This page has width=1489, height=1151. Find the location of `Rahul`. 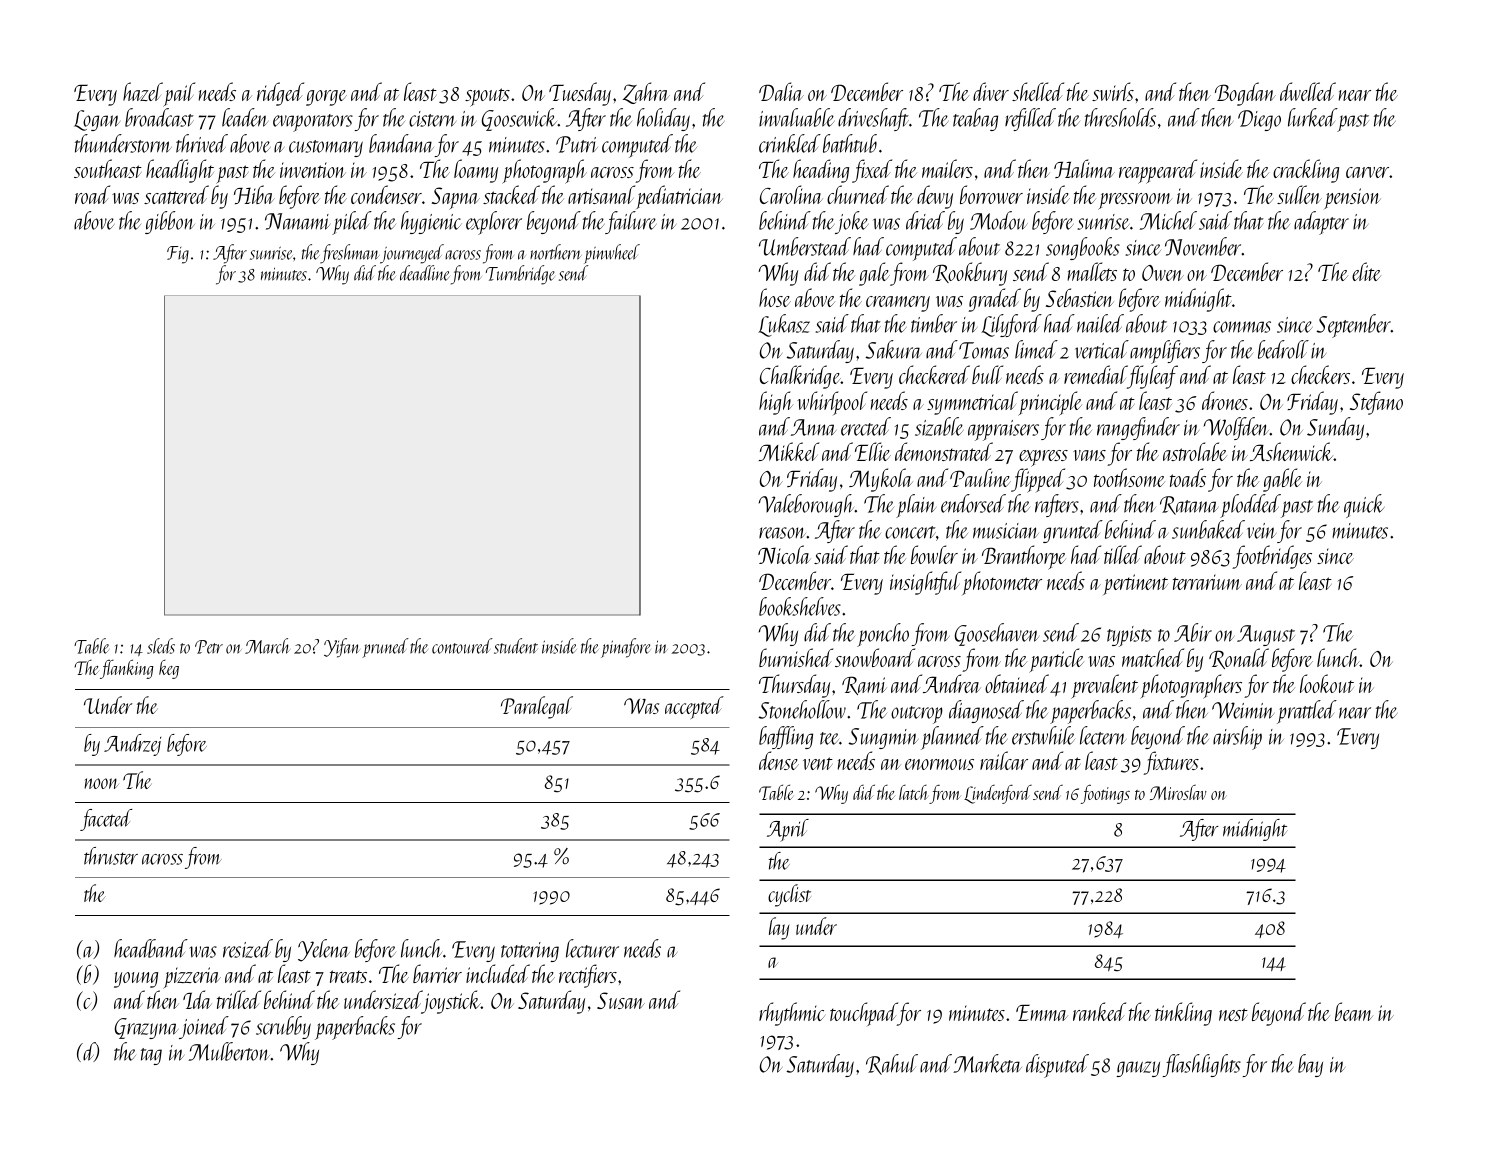

Rahul is located at coordinates (892, 1064).
